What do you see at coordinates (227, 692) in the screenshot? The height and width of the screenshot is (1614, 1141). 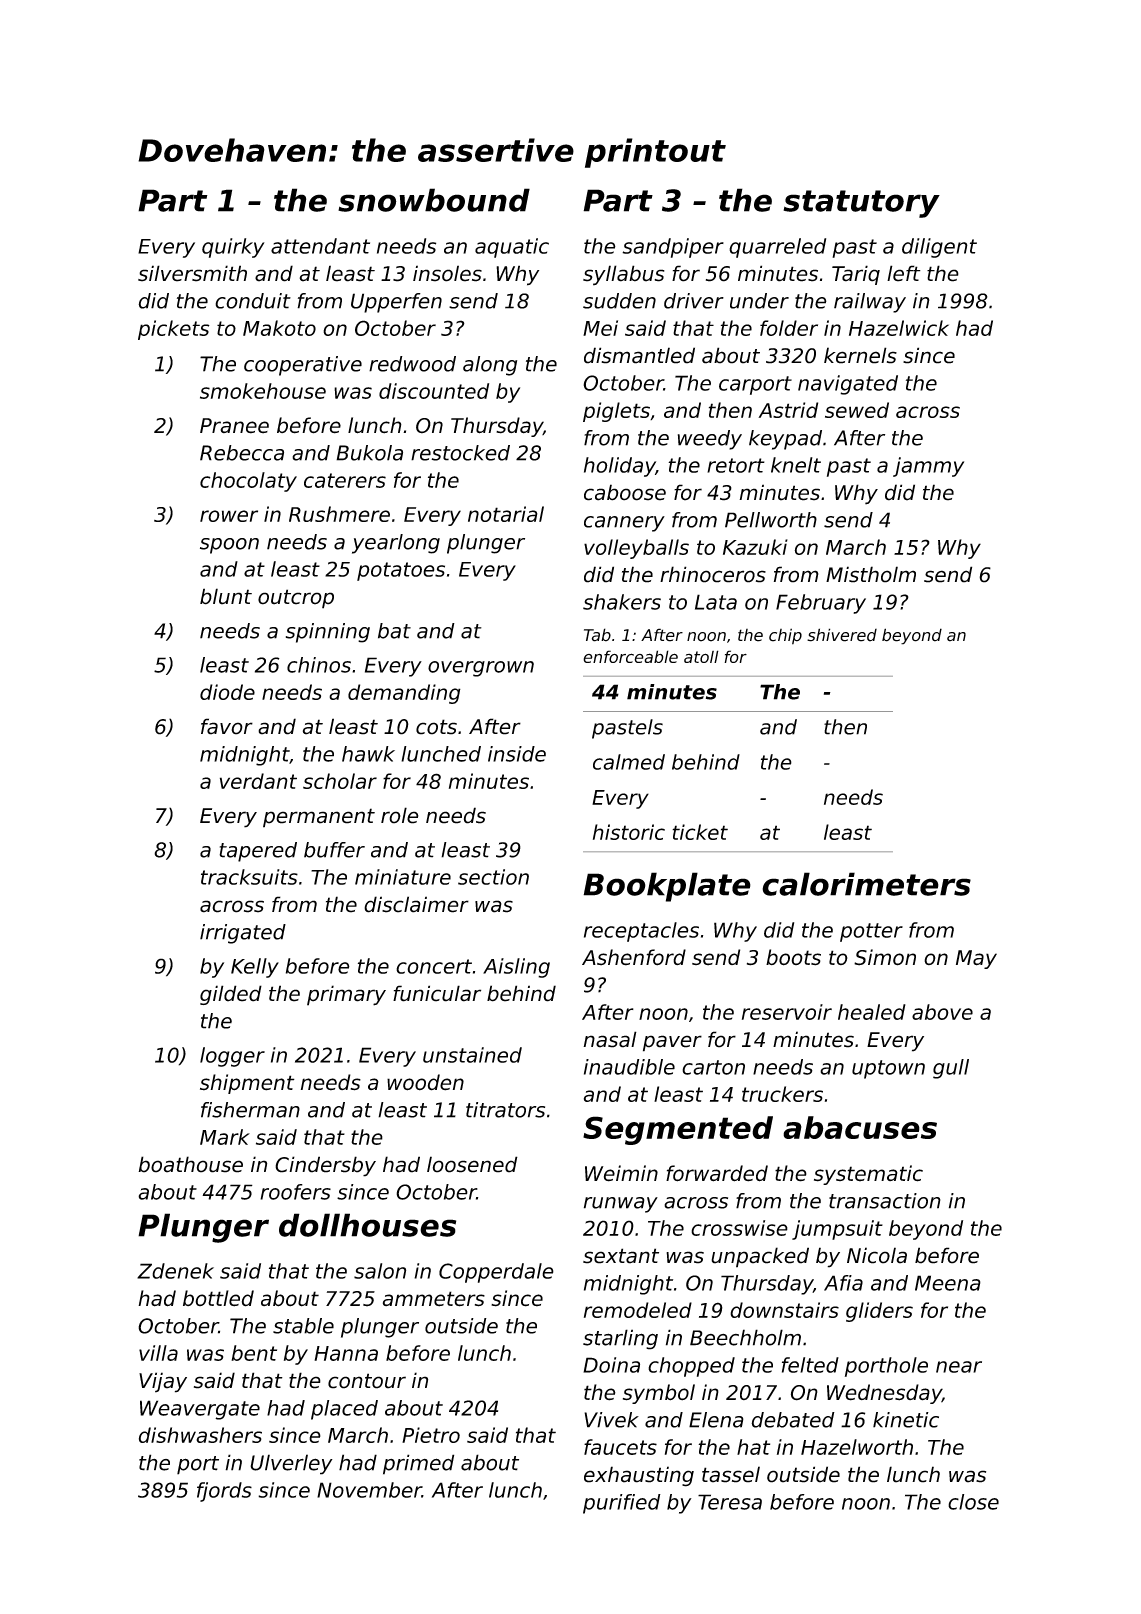 I see `diode` at bounding box center [227, 692].
